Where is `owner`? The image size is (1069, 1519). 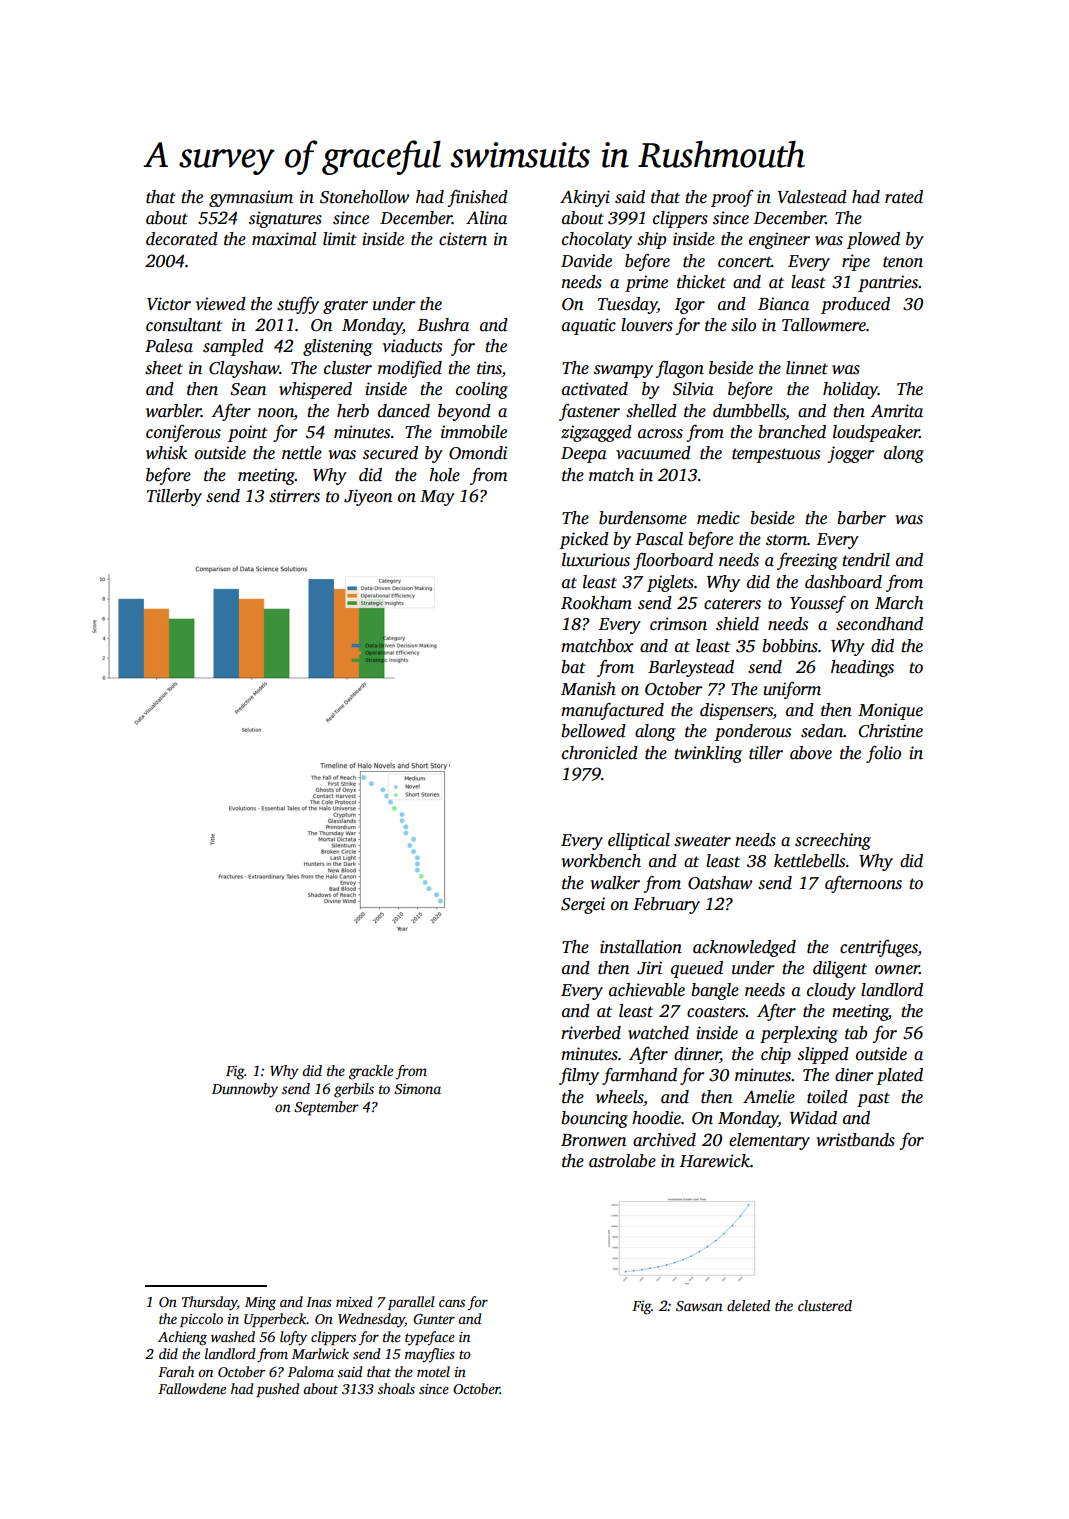 owner is located at coordinates (897, 970).
